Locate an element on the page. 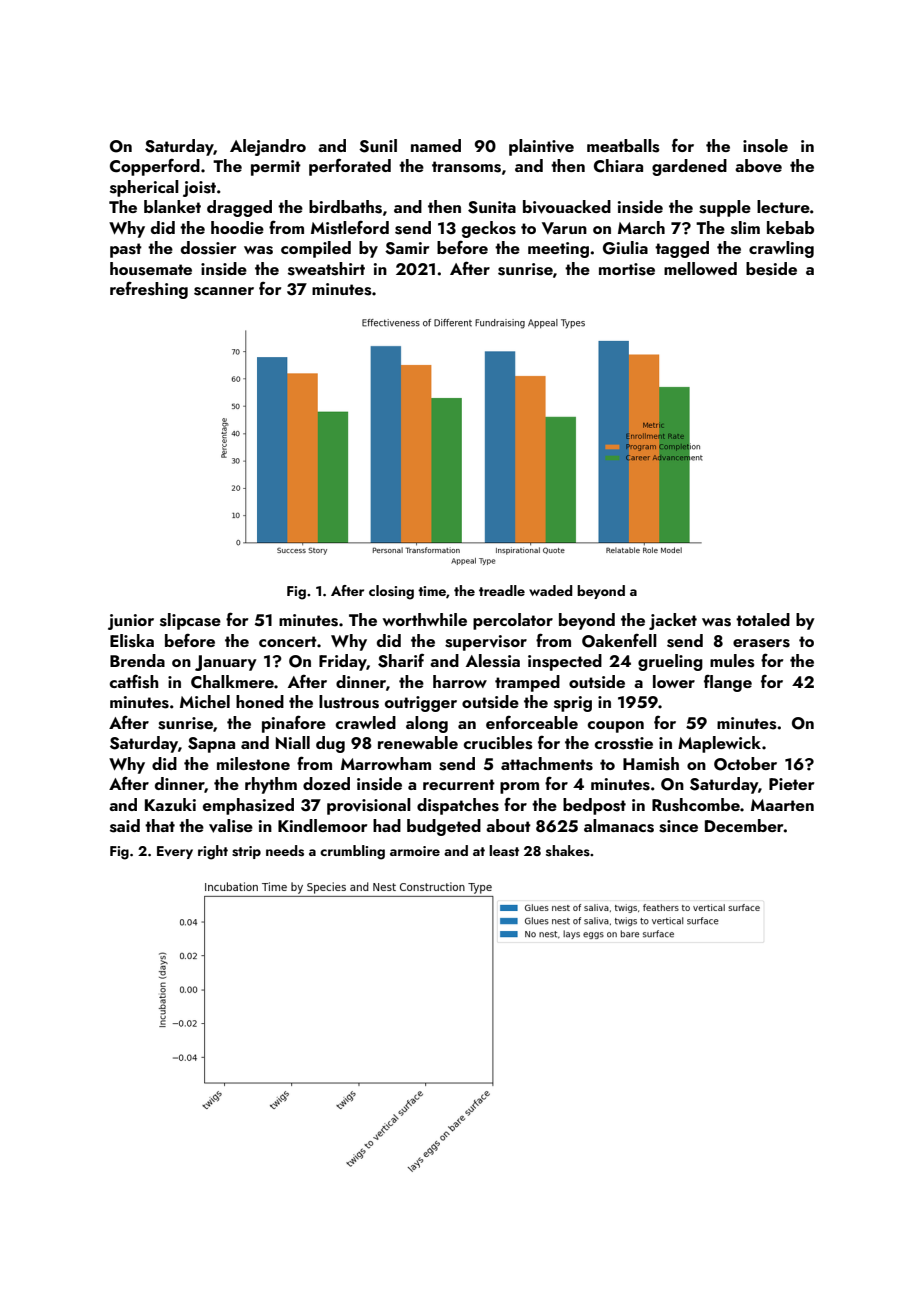  beside is located at coordinates (771, 269).
